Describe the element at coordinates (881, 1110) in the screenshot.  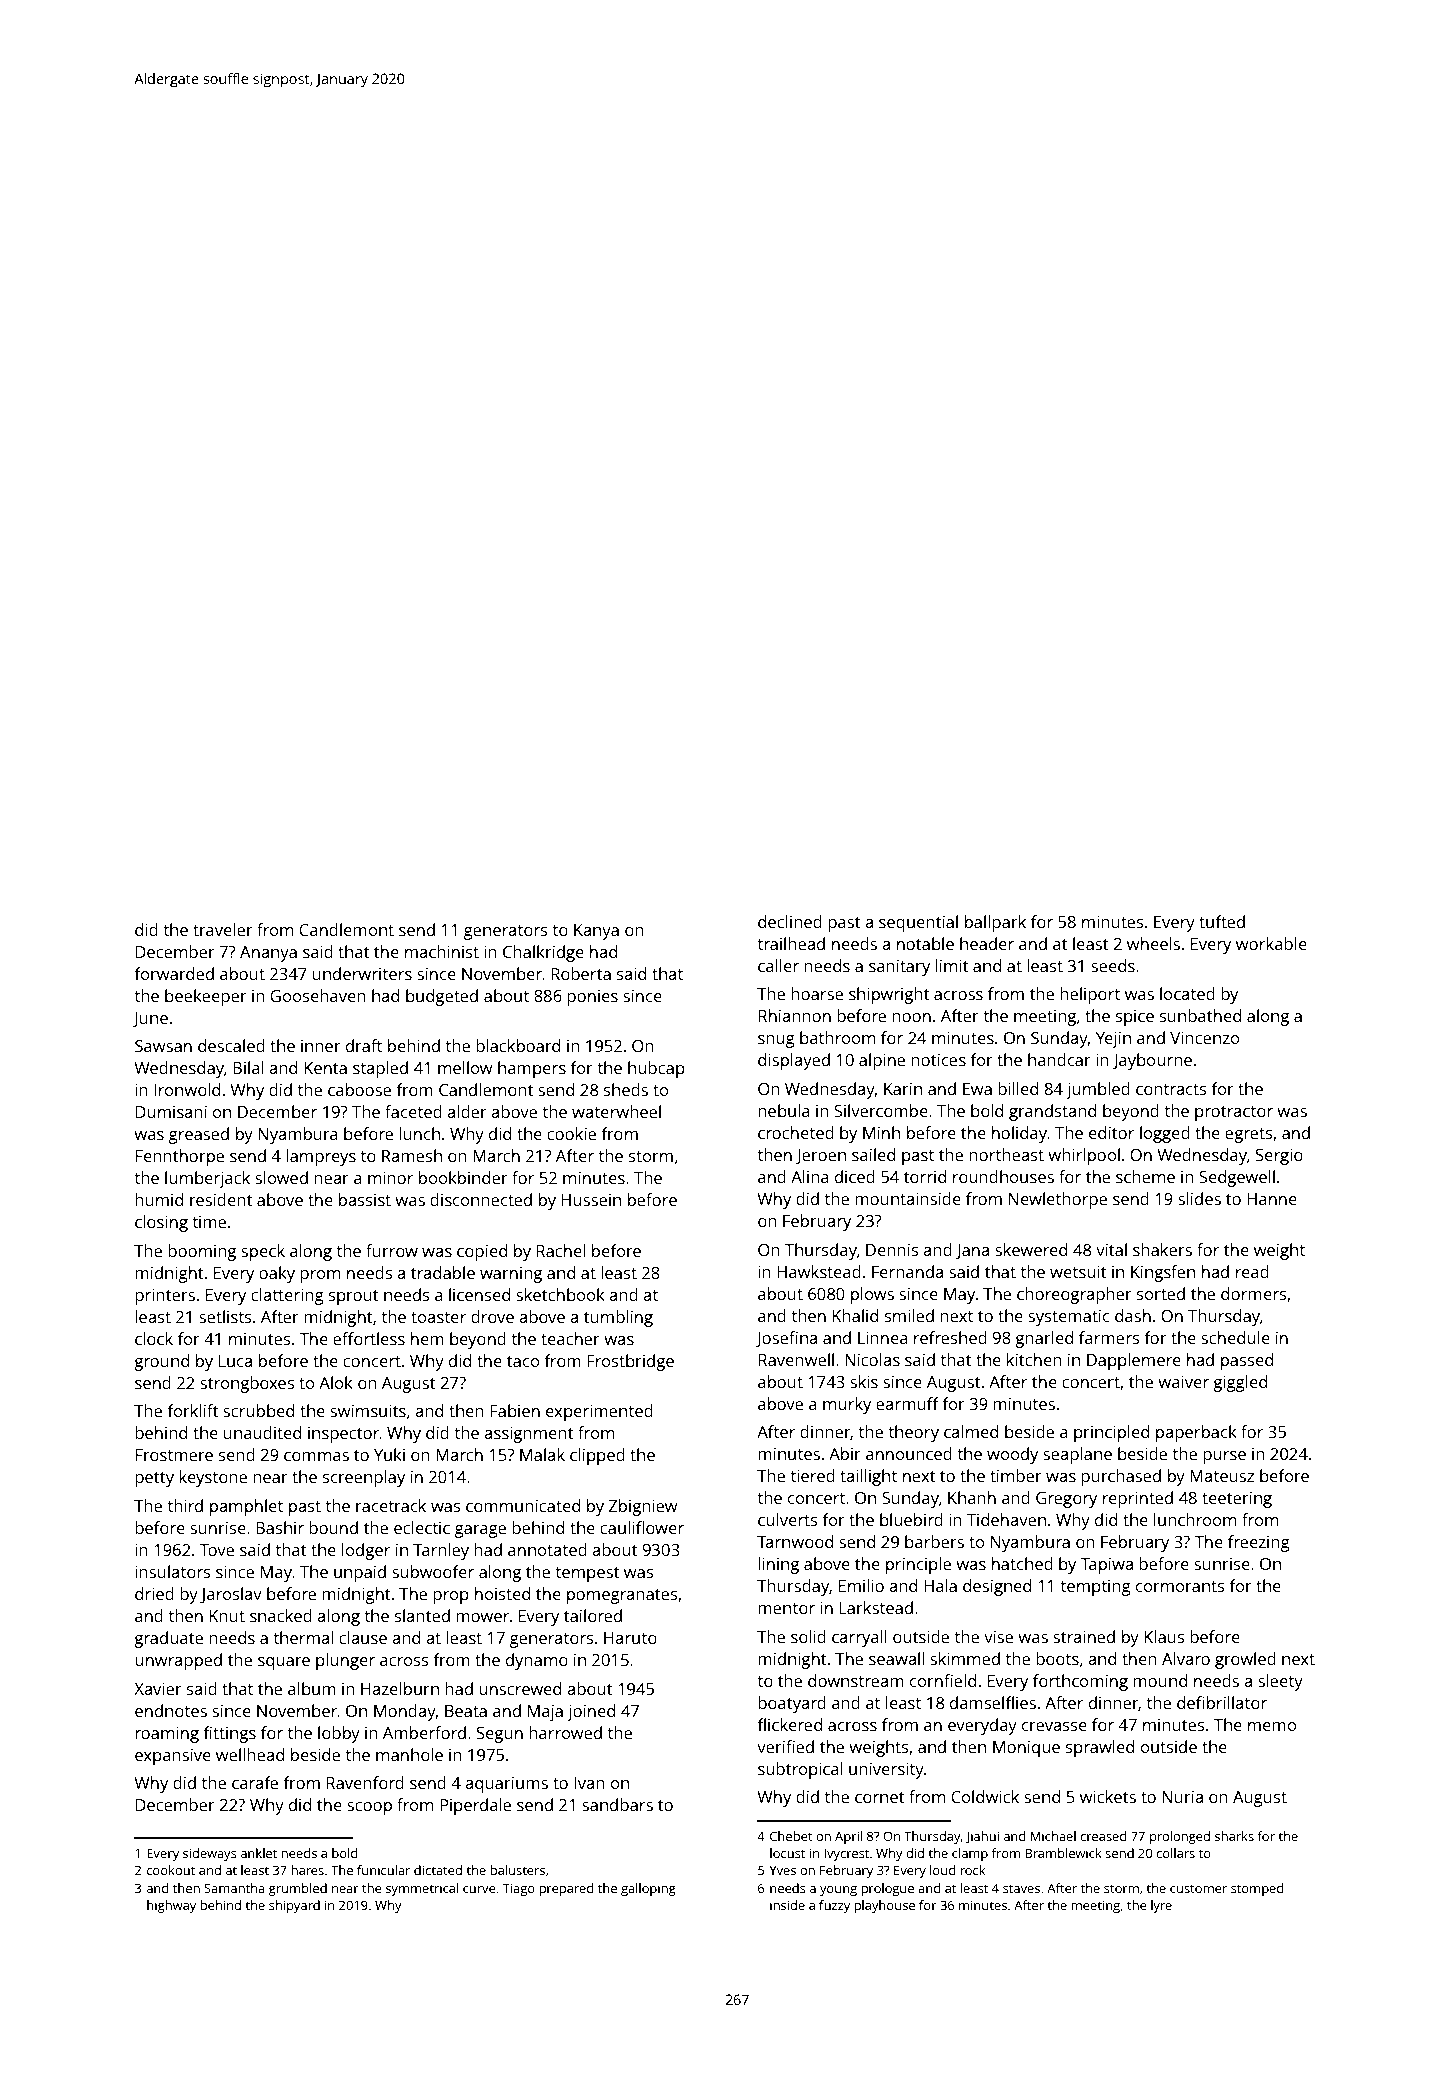
I see `Silvercombe` at that location.
